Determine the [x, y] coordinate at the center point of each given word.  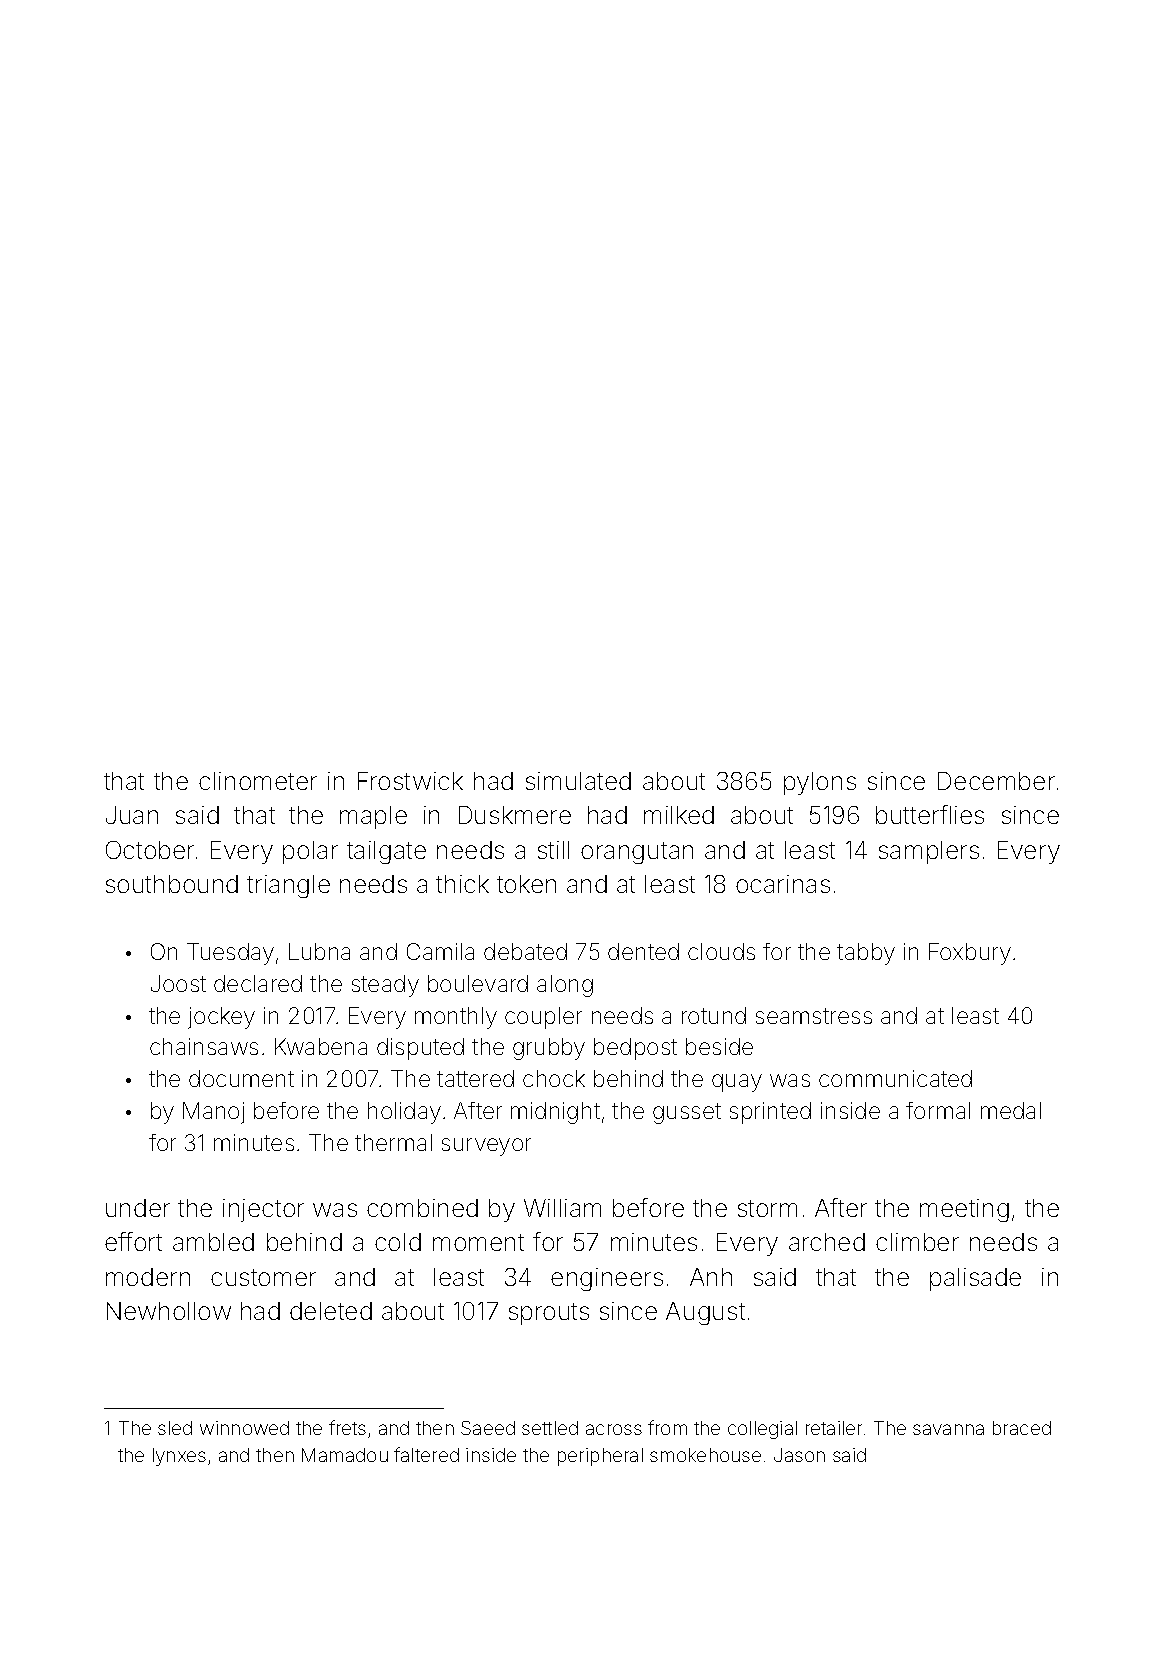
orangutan [637, 853]
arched [827, 1242]
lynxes [179, 1457]
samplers [929, 852]
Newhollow [169, 1311]
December [996, 781]
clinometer [258, 781]
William [562, 1208]
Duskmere [515, 815]
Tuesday [230, 954]
